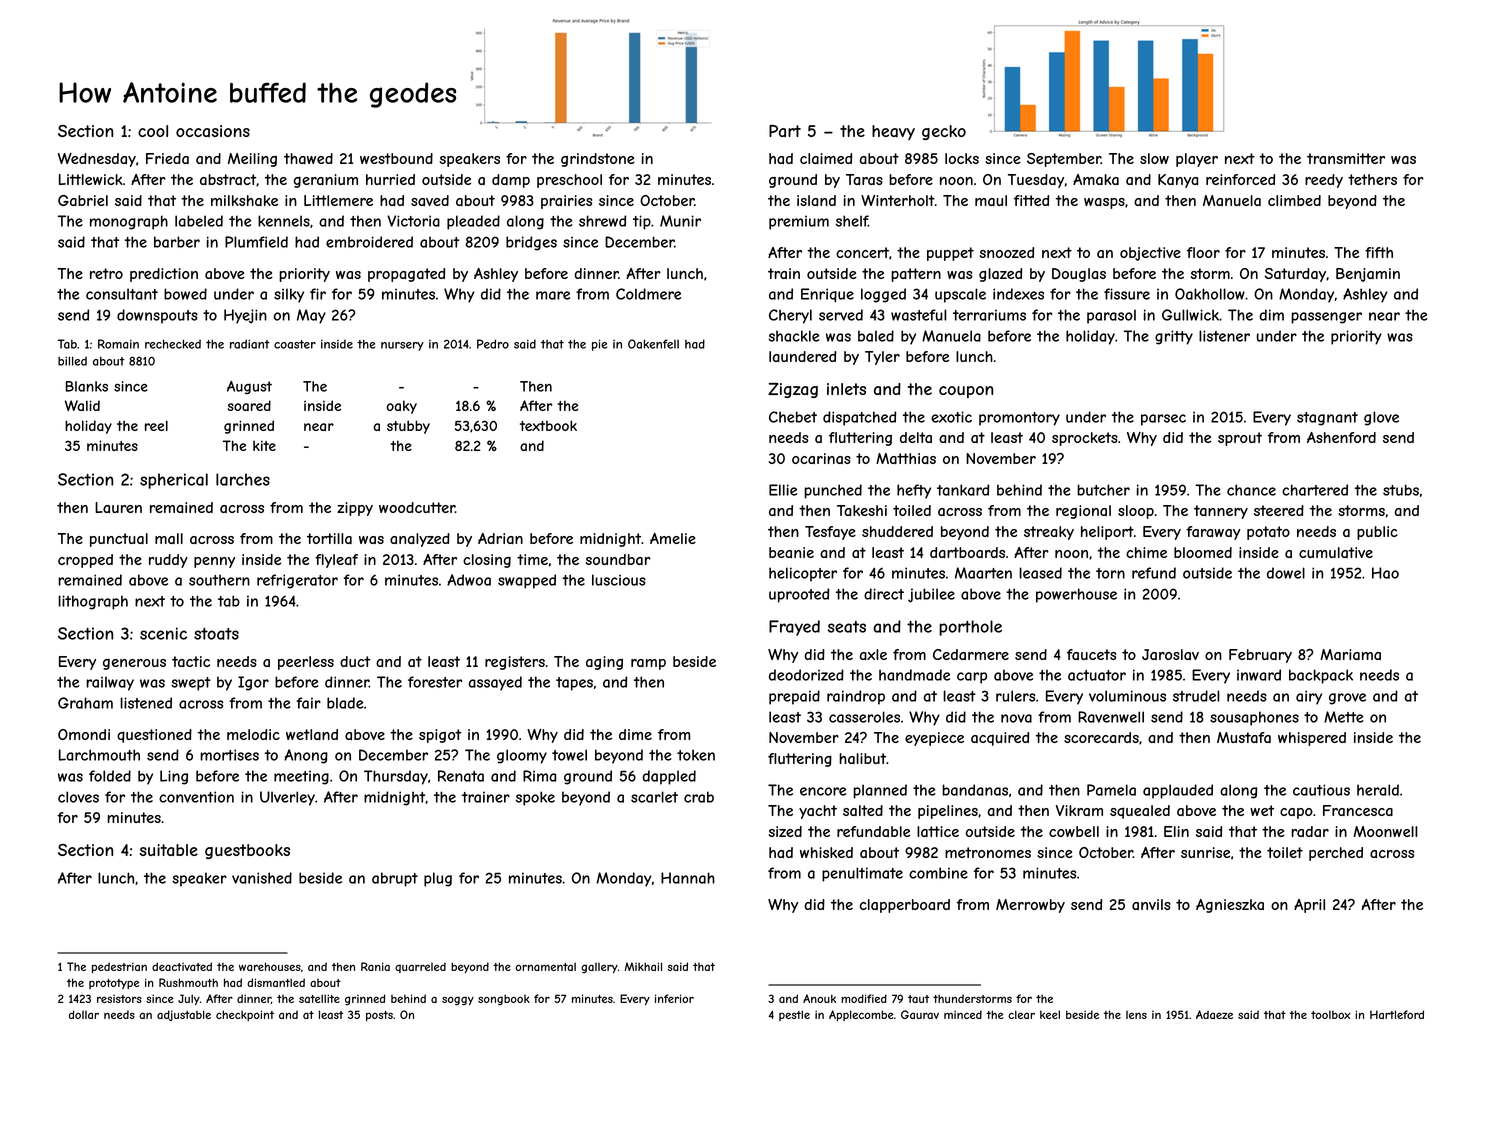 The height and width of the screenshot is (1148, 1486). I want to click on Mustafa, so click(1244, 737).
